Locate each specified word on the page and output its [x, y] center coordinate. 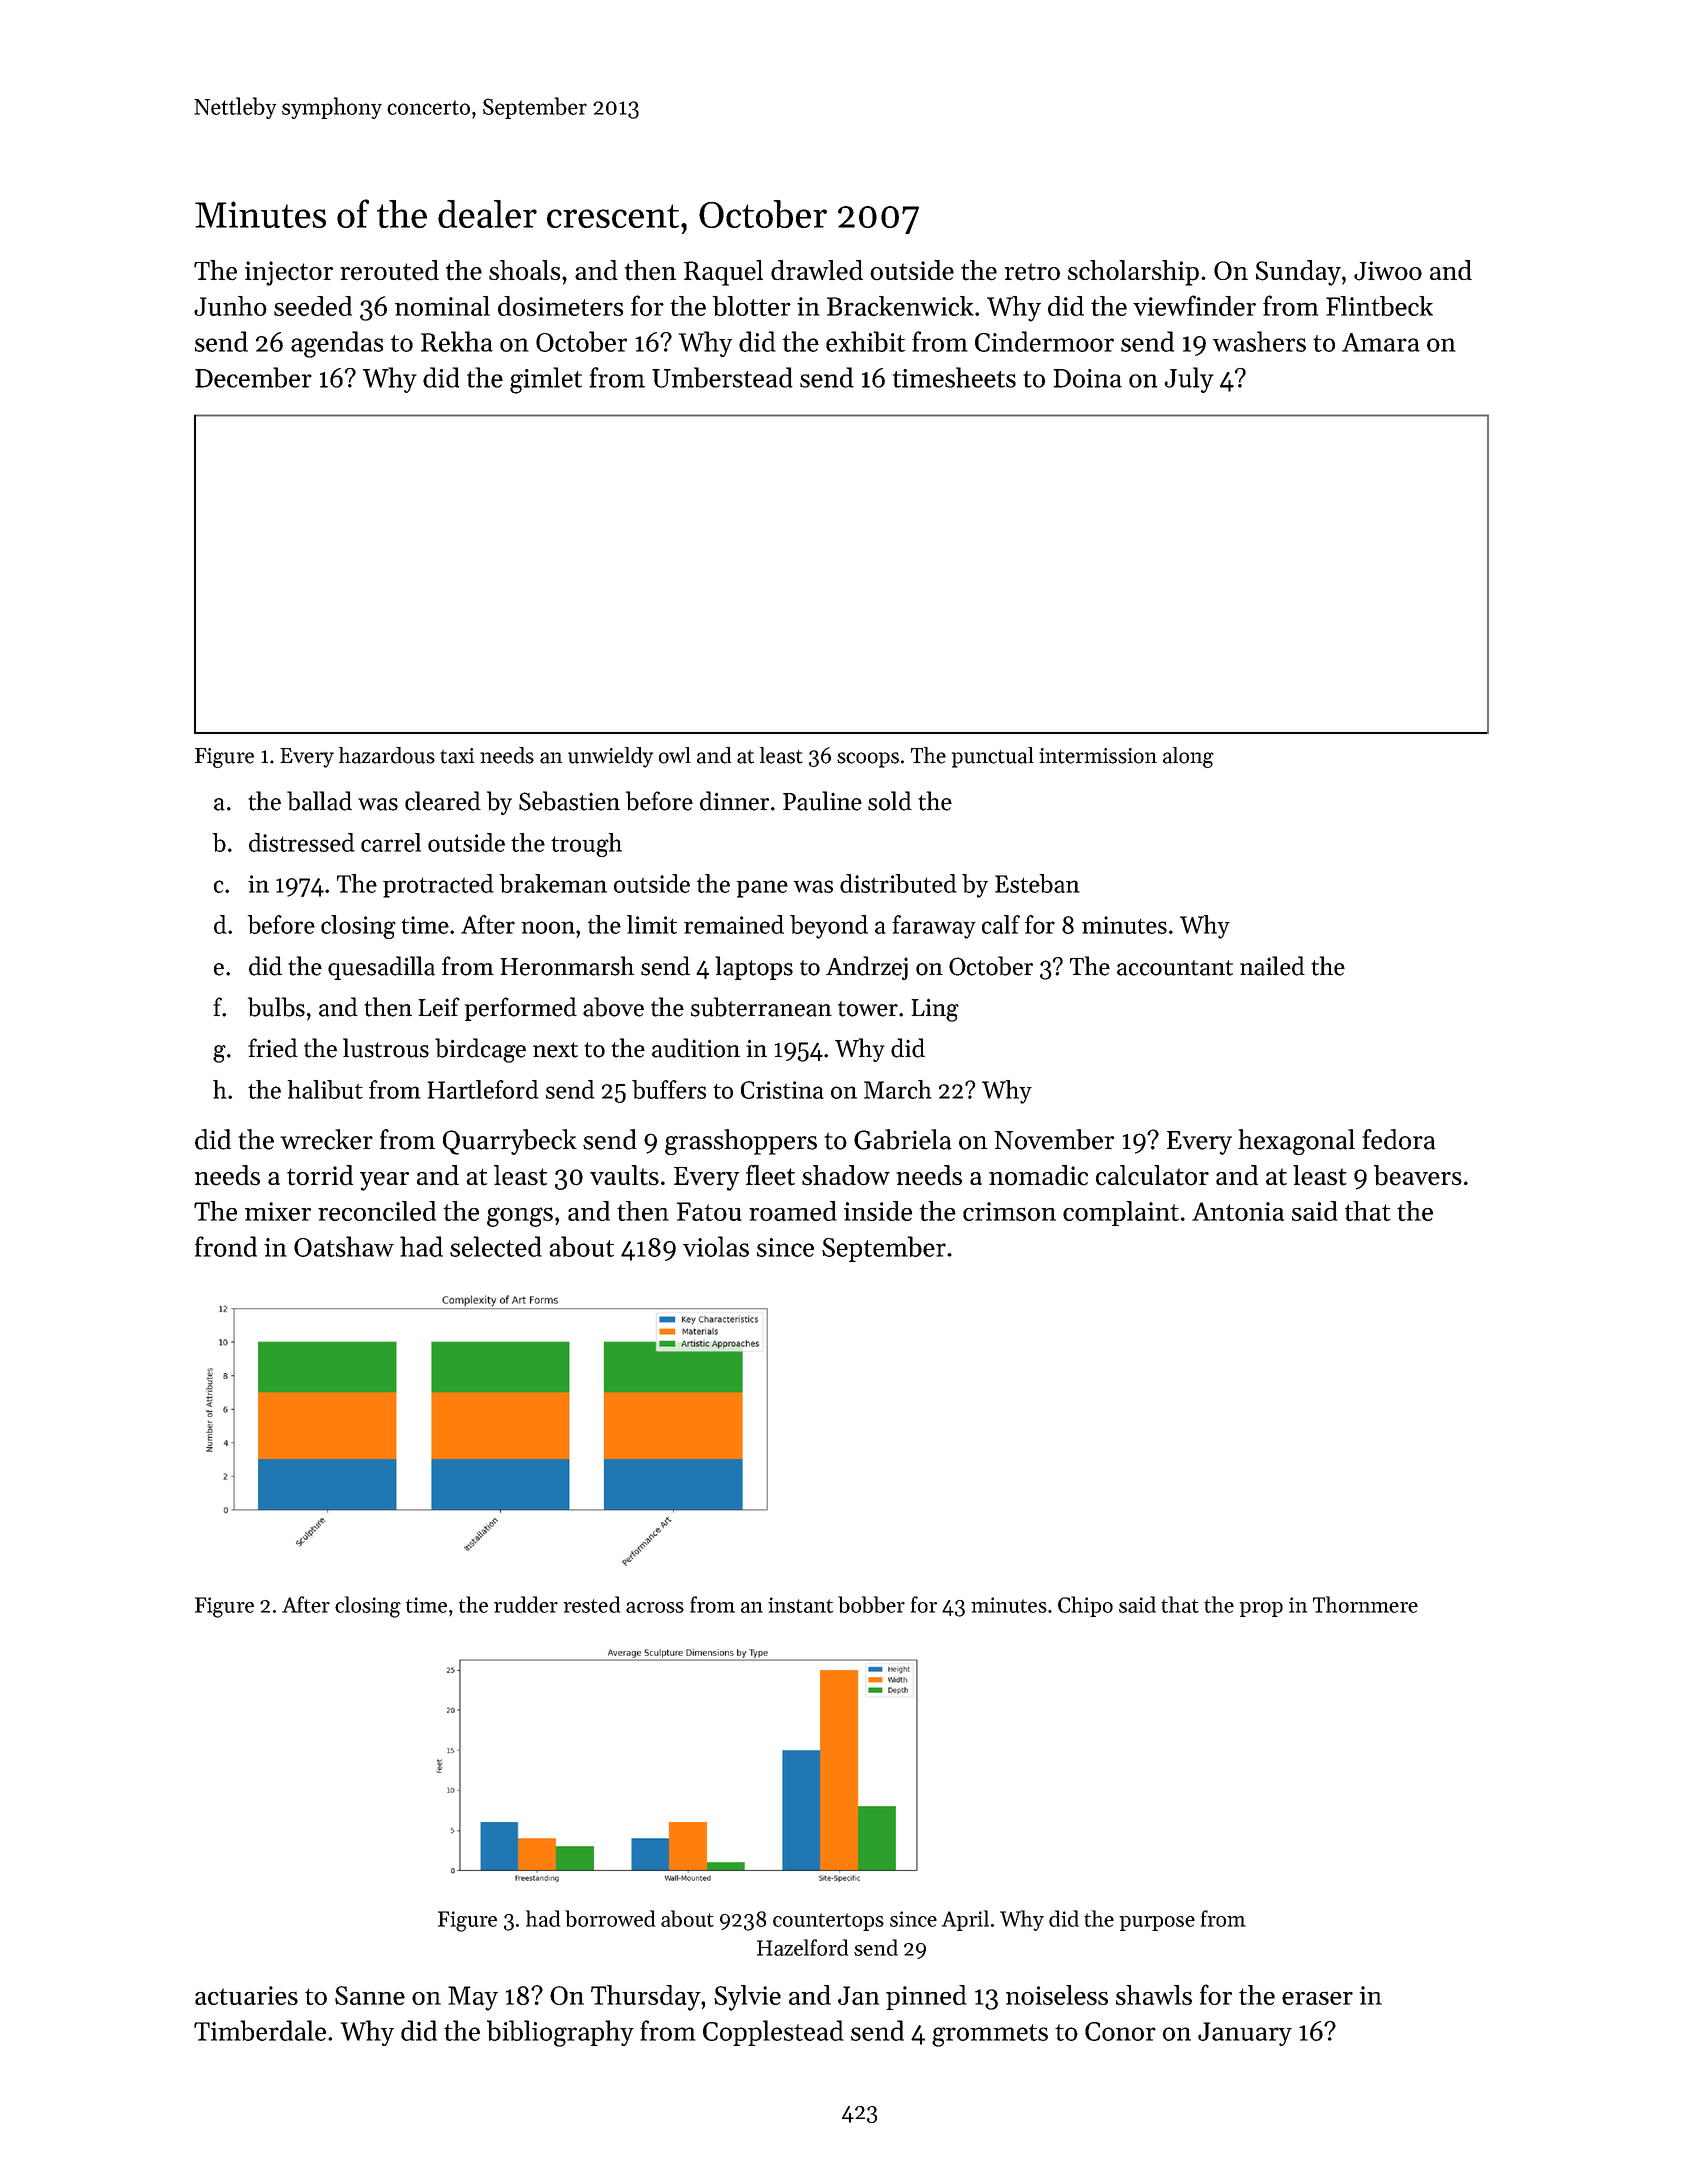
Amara [1381, 342]
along [1188, 757]
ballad [319, 801]
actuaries [246, 1995]
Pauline [822, 801]
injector [289, 273]
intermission [1098, 756]
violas [716, 1246]
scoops [868, 760]
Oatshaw [344, 1246]
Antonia [1238, 1211]
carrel [391, 842]
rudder [526, 1604]
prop [1261, 1609]
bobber [871, 1604]
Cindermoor [1044, 341]
